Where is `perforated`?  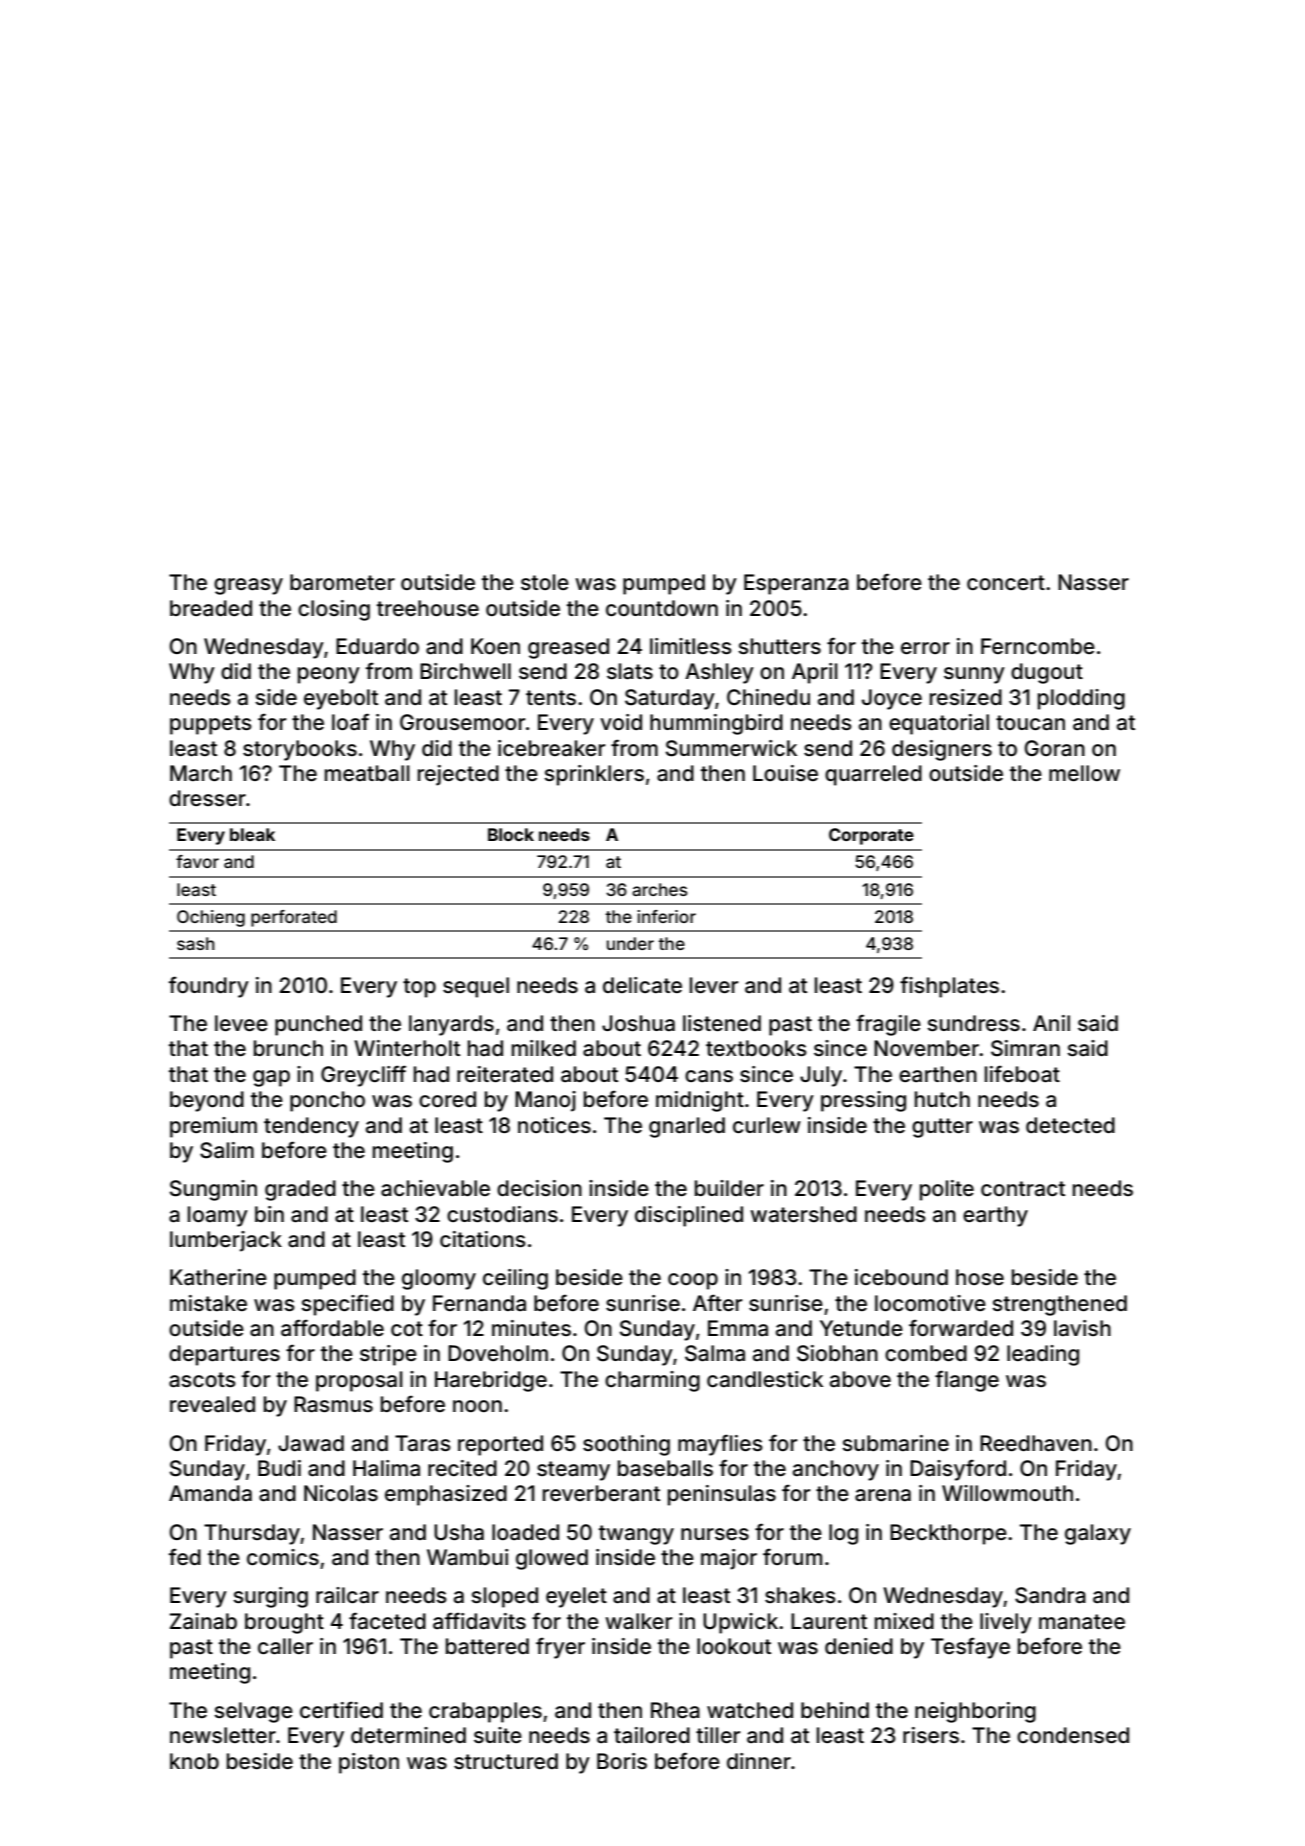 perforated is located at coordinates (294, 918).
